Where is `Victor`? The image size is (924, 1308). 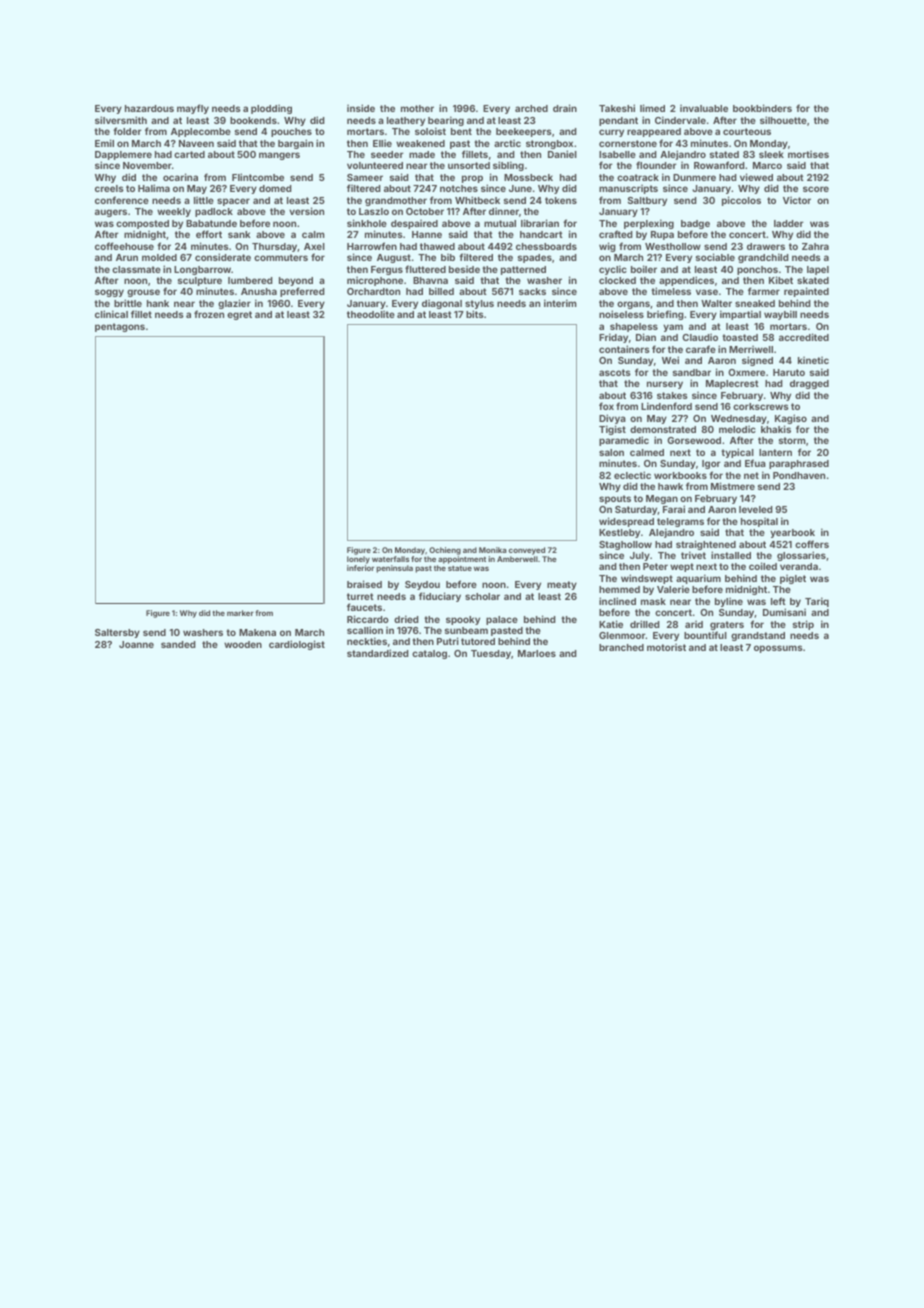 Victor is located at coordinates (797, 200).
